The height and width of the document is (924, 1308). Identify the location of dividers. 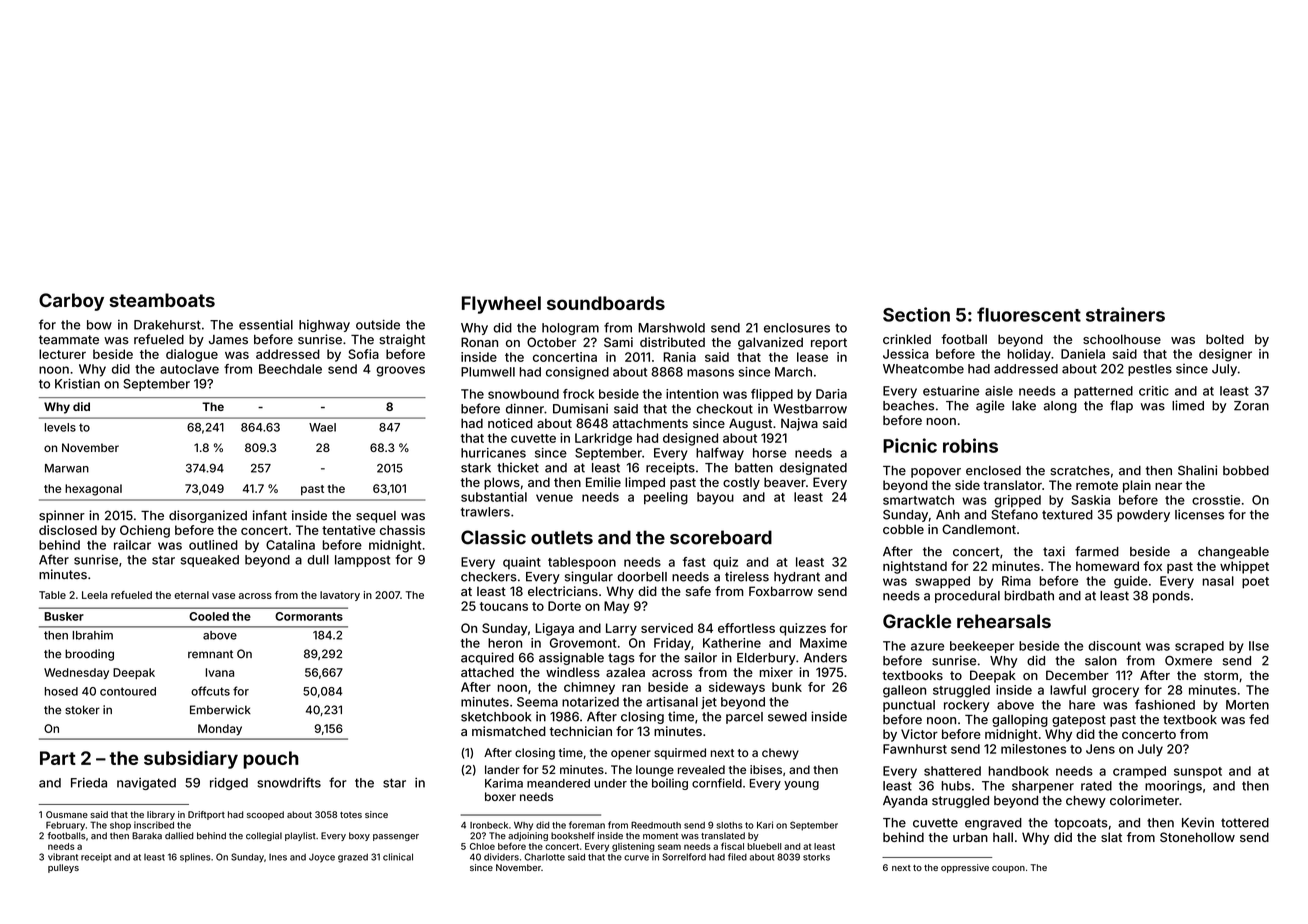
(501, 857).
